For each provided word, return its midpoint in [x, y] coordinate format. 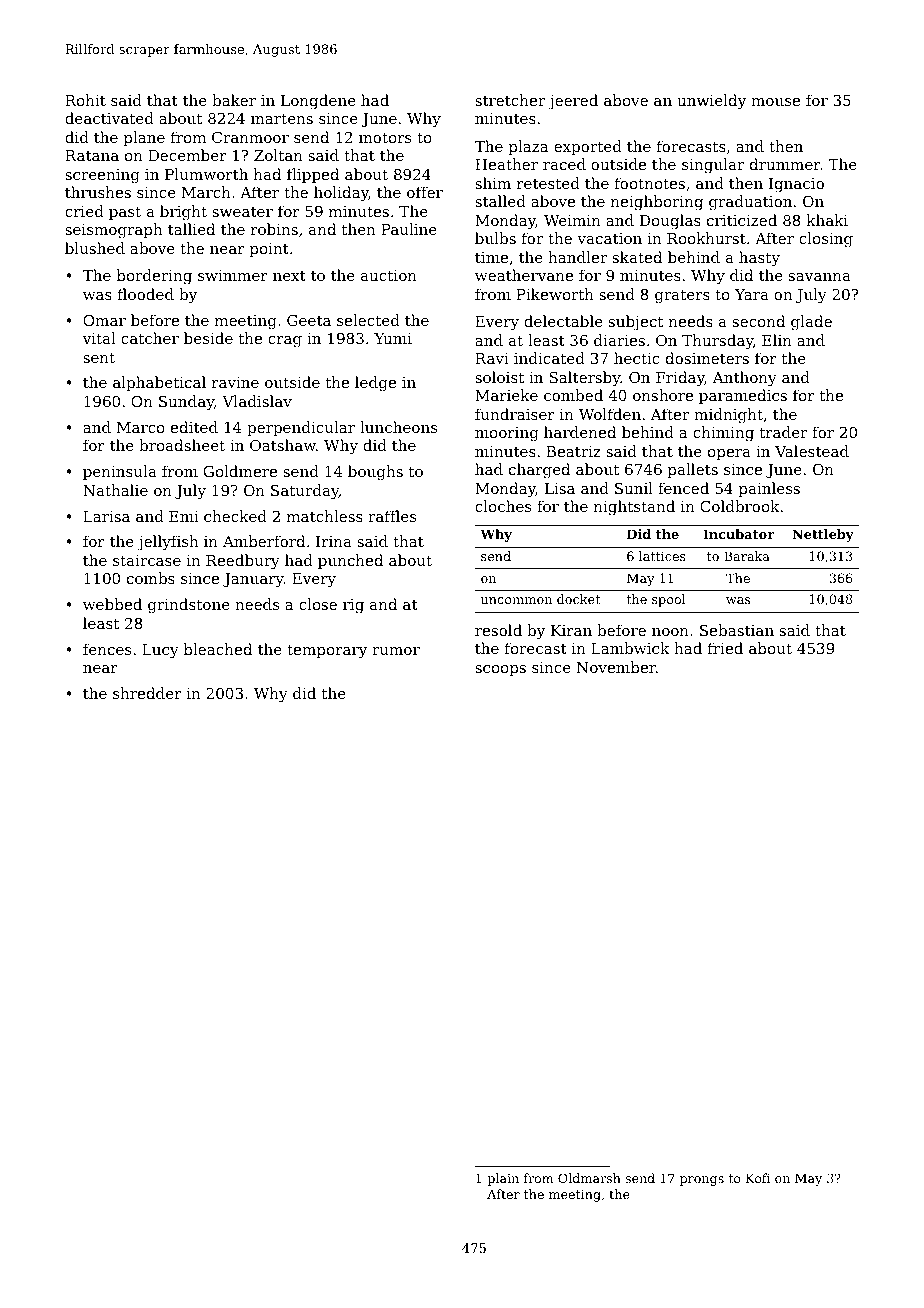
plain [503, 1179]
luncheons [398, 427]
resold [498, 630]
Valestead [812, 451]
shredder [147, 693]
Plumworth [206, 174]
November [616, 667]
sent [99, 357]
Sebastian [737, 630]
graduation [750, 203]
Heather [506, 164]
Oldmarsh [589, 1178]
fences [107, 649]
